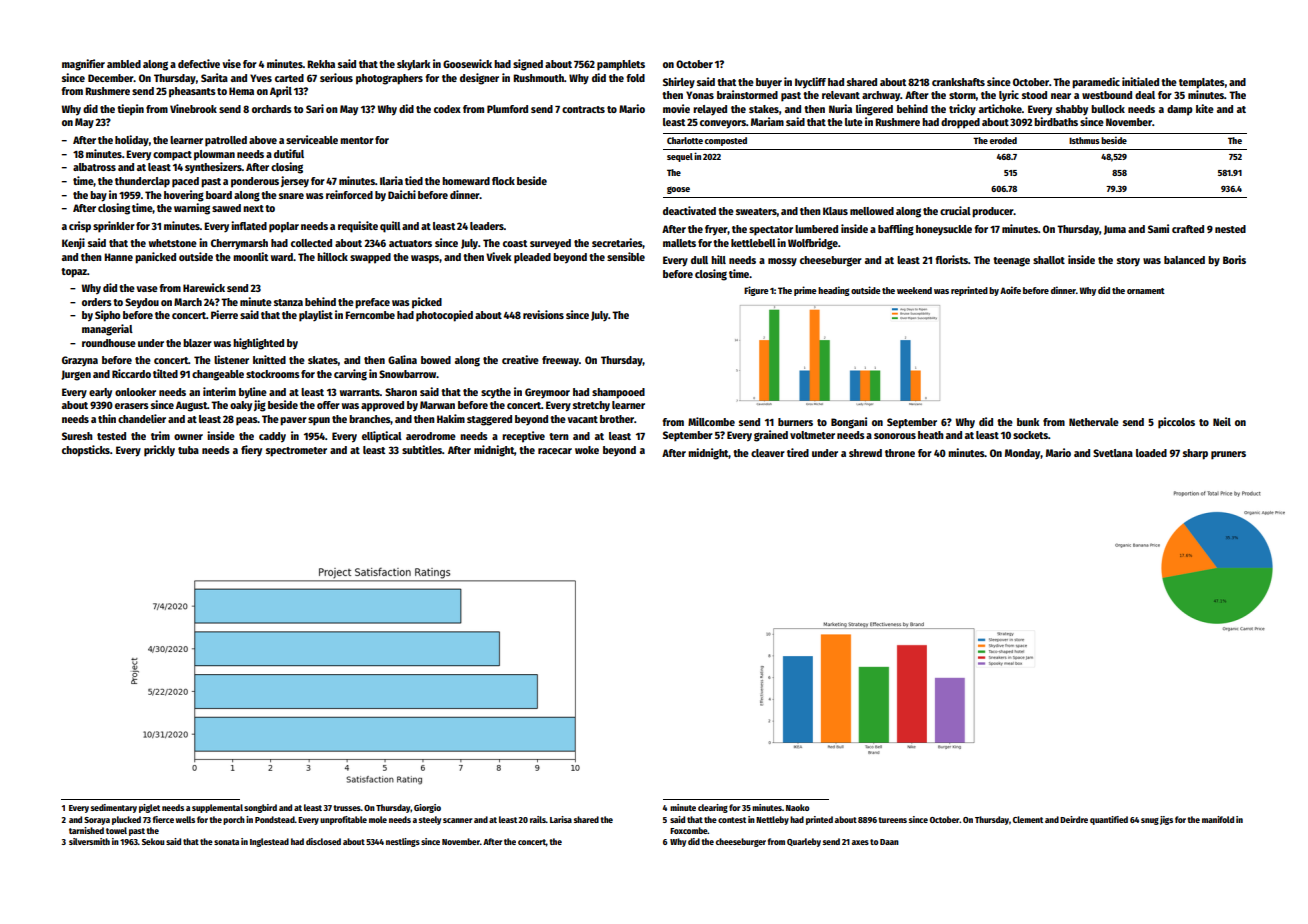  What do you see at coordinates (323, 841) in the screenshot?
I see `disclosed` at bounding box center [323, 841].
